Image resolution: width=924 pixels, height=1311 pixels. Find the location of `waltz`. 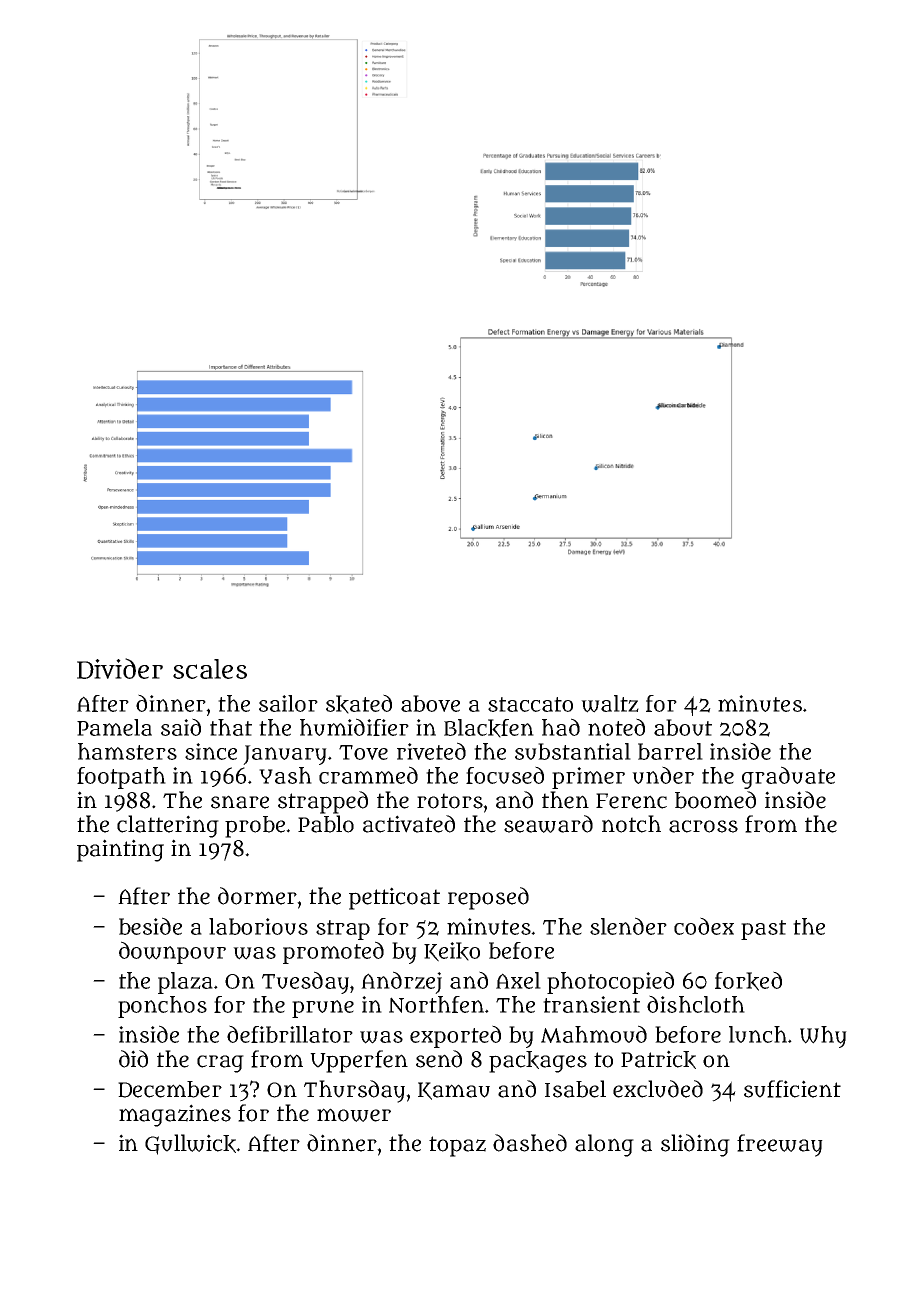

waltz is located at coordinates (610, 704).
